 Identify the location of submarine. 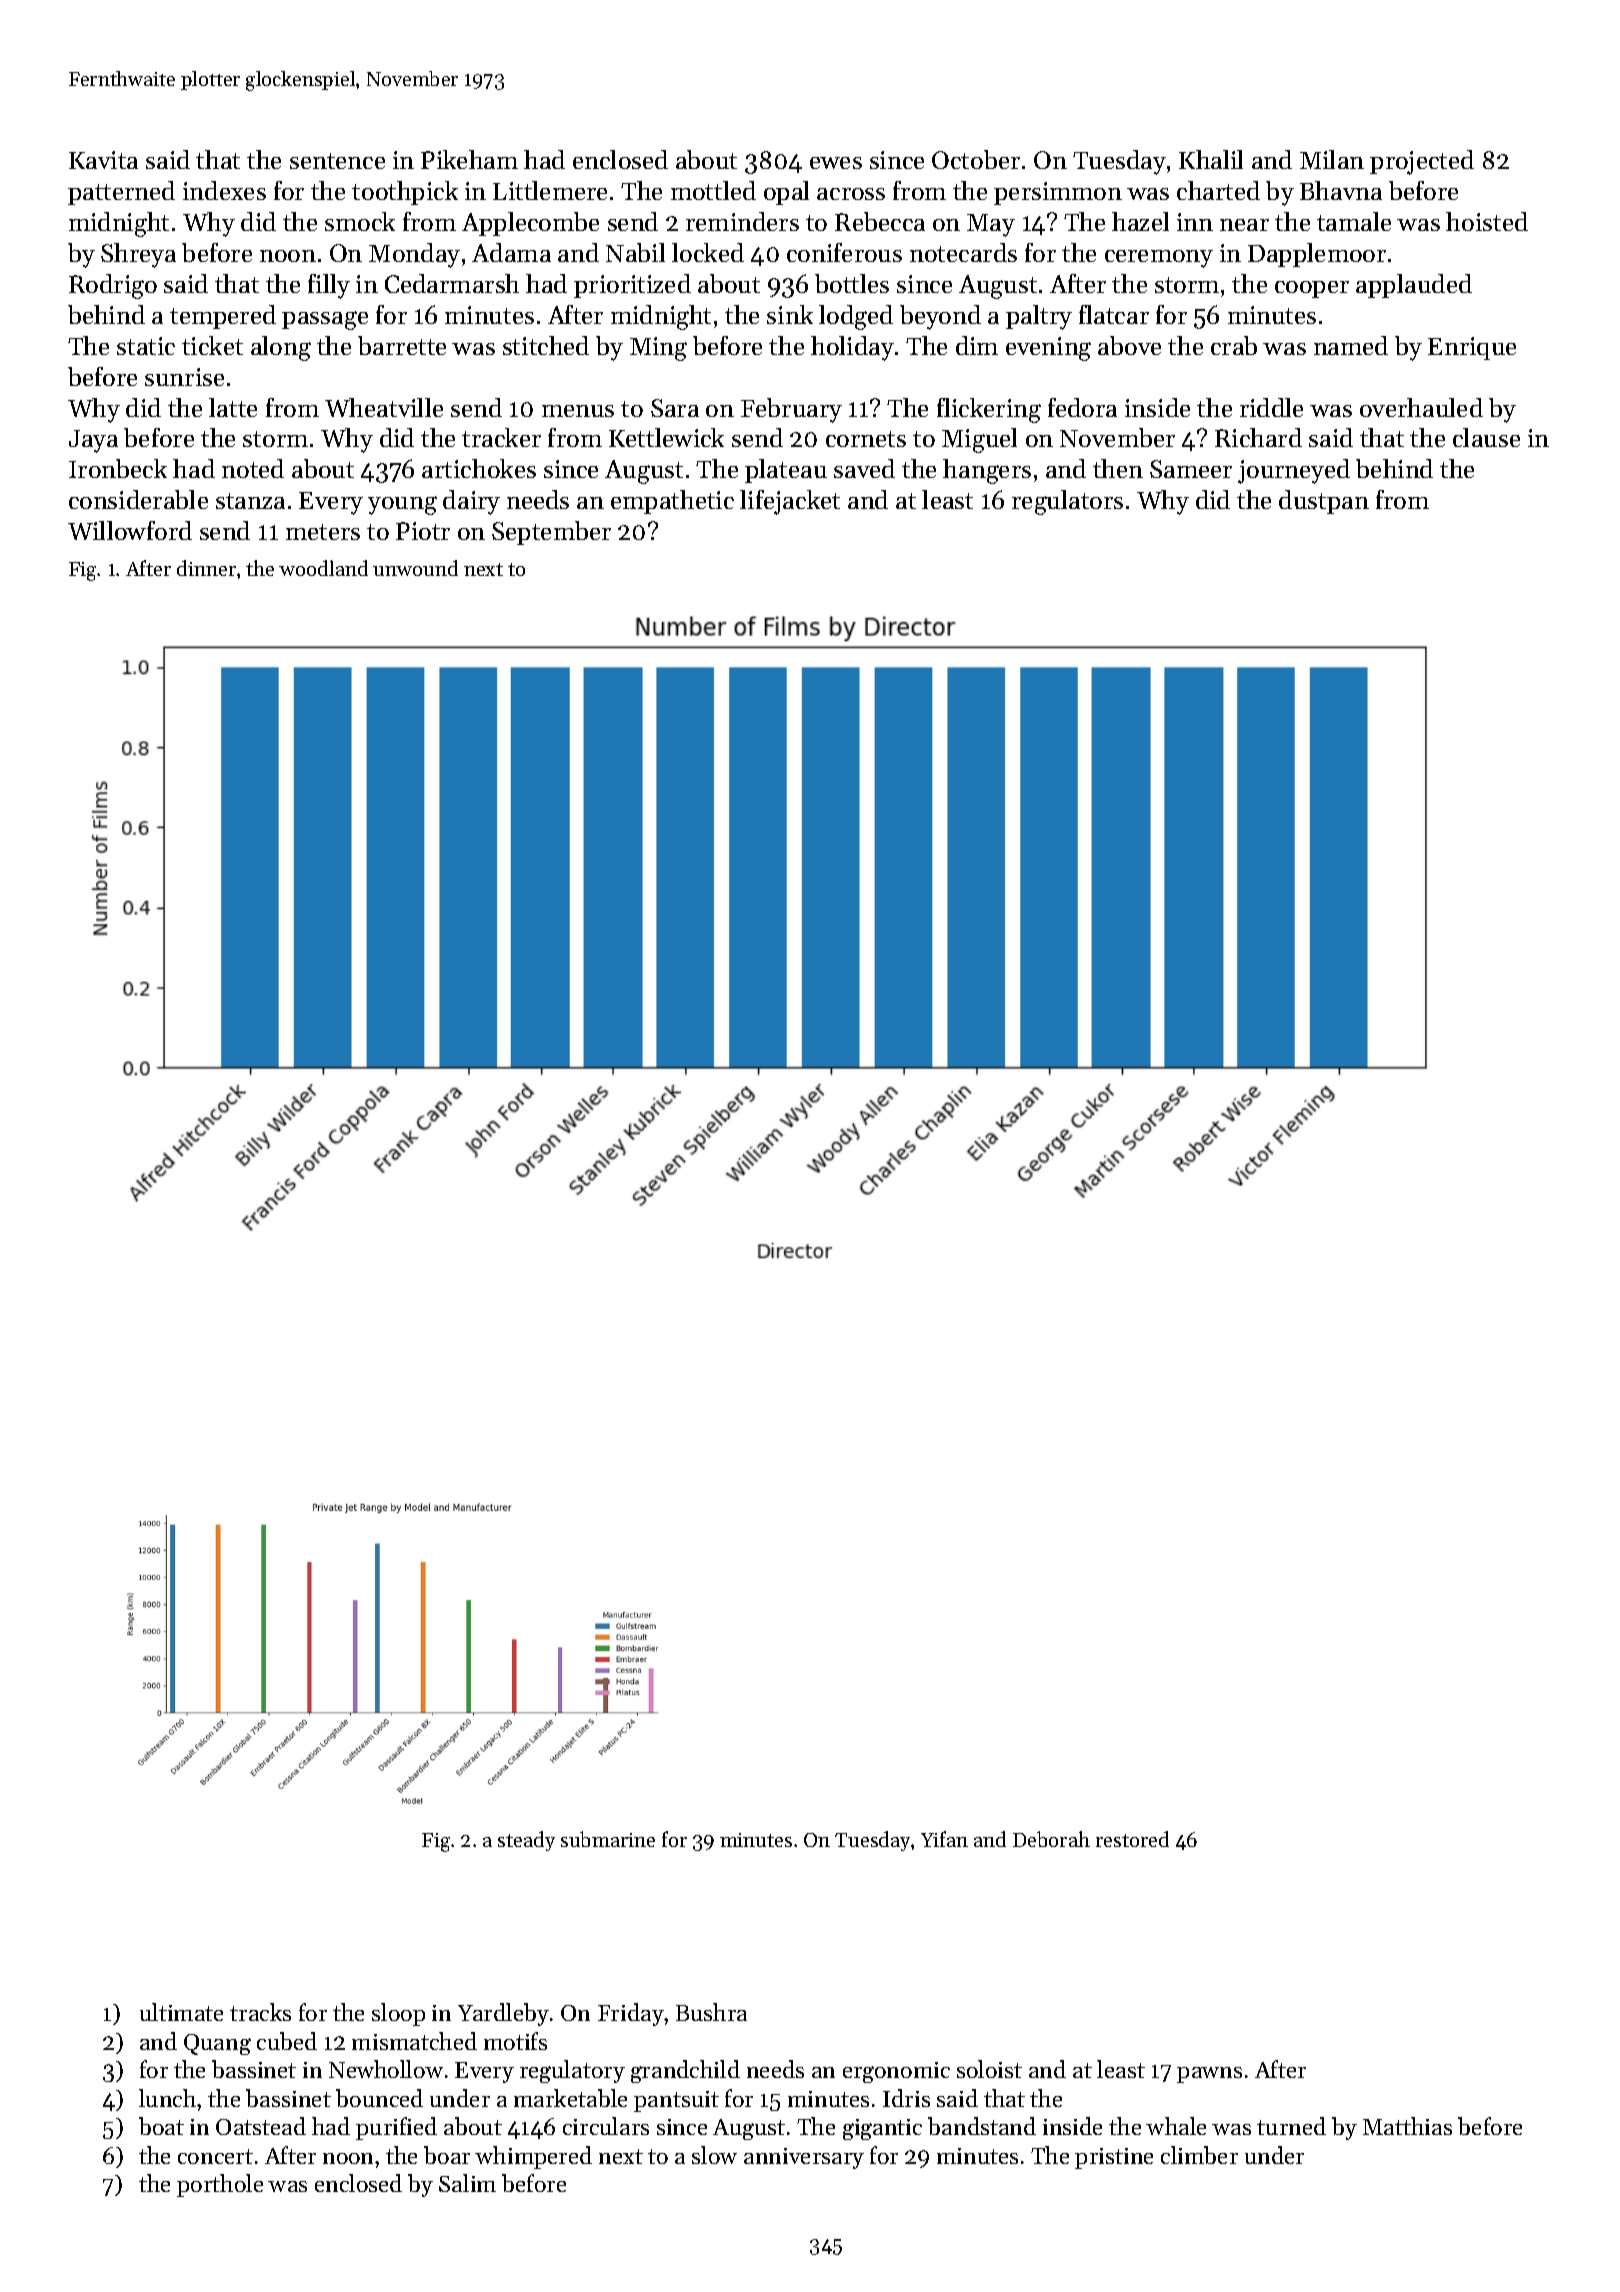
(608, 1839).
